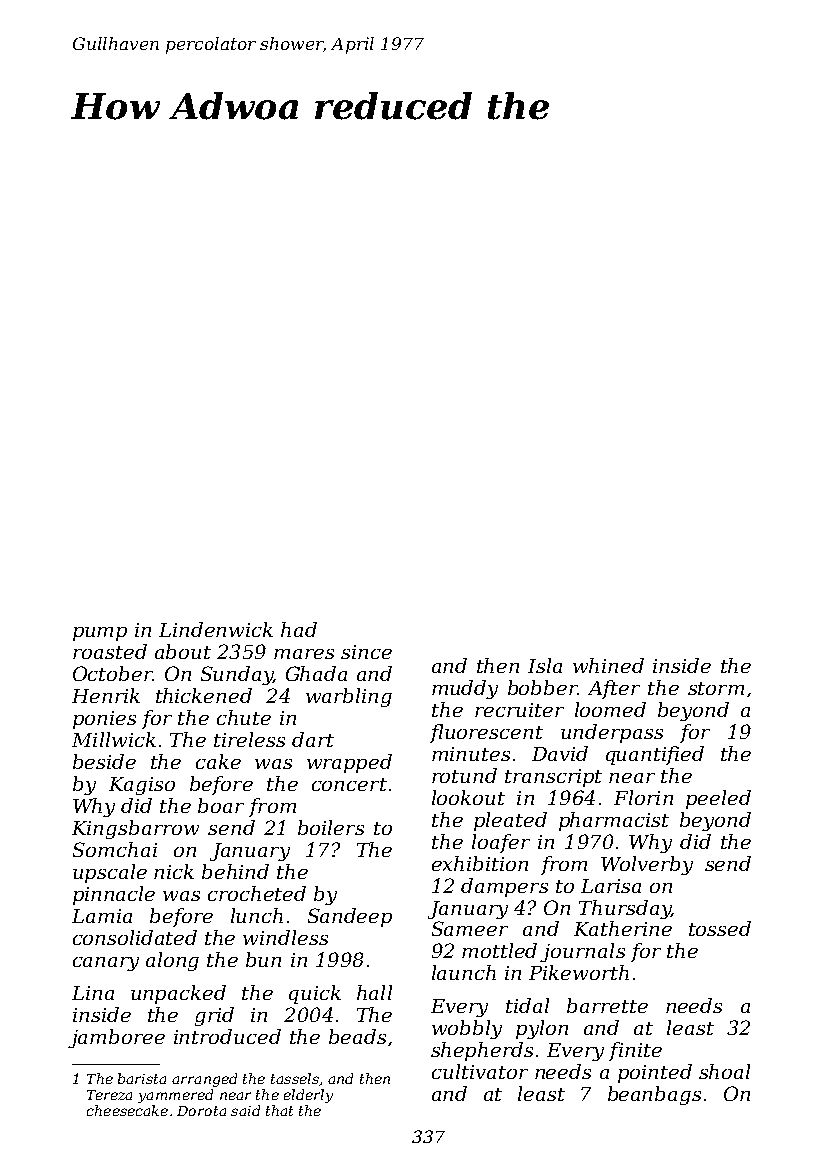  Describe the element at coordinates (614, 821) in the image. I see `pharmacist` at that location.
